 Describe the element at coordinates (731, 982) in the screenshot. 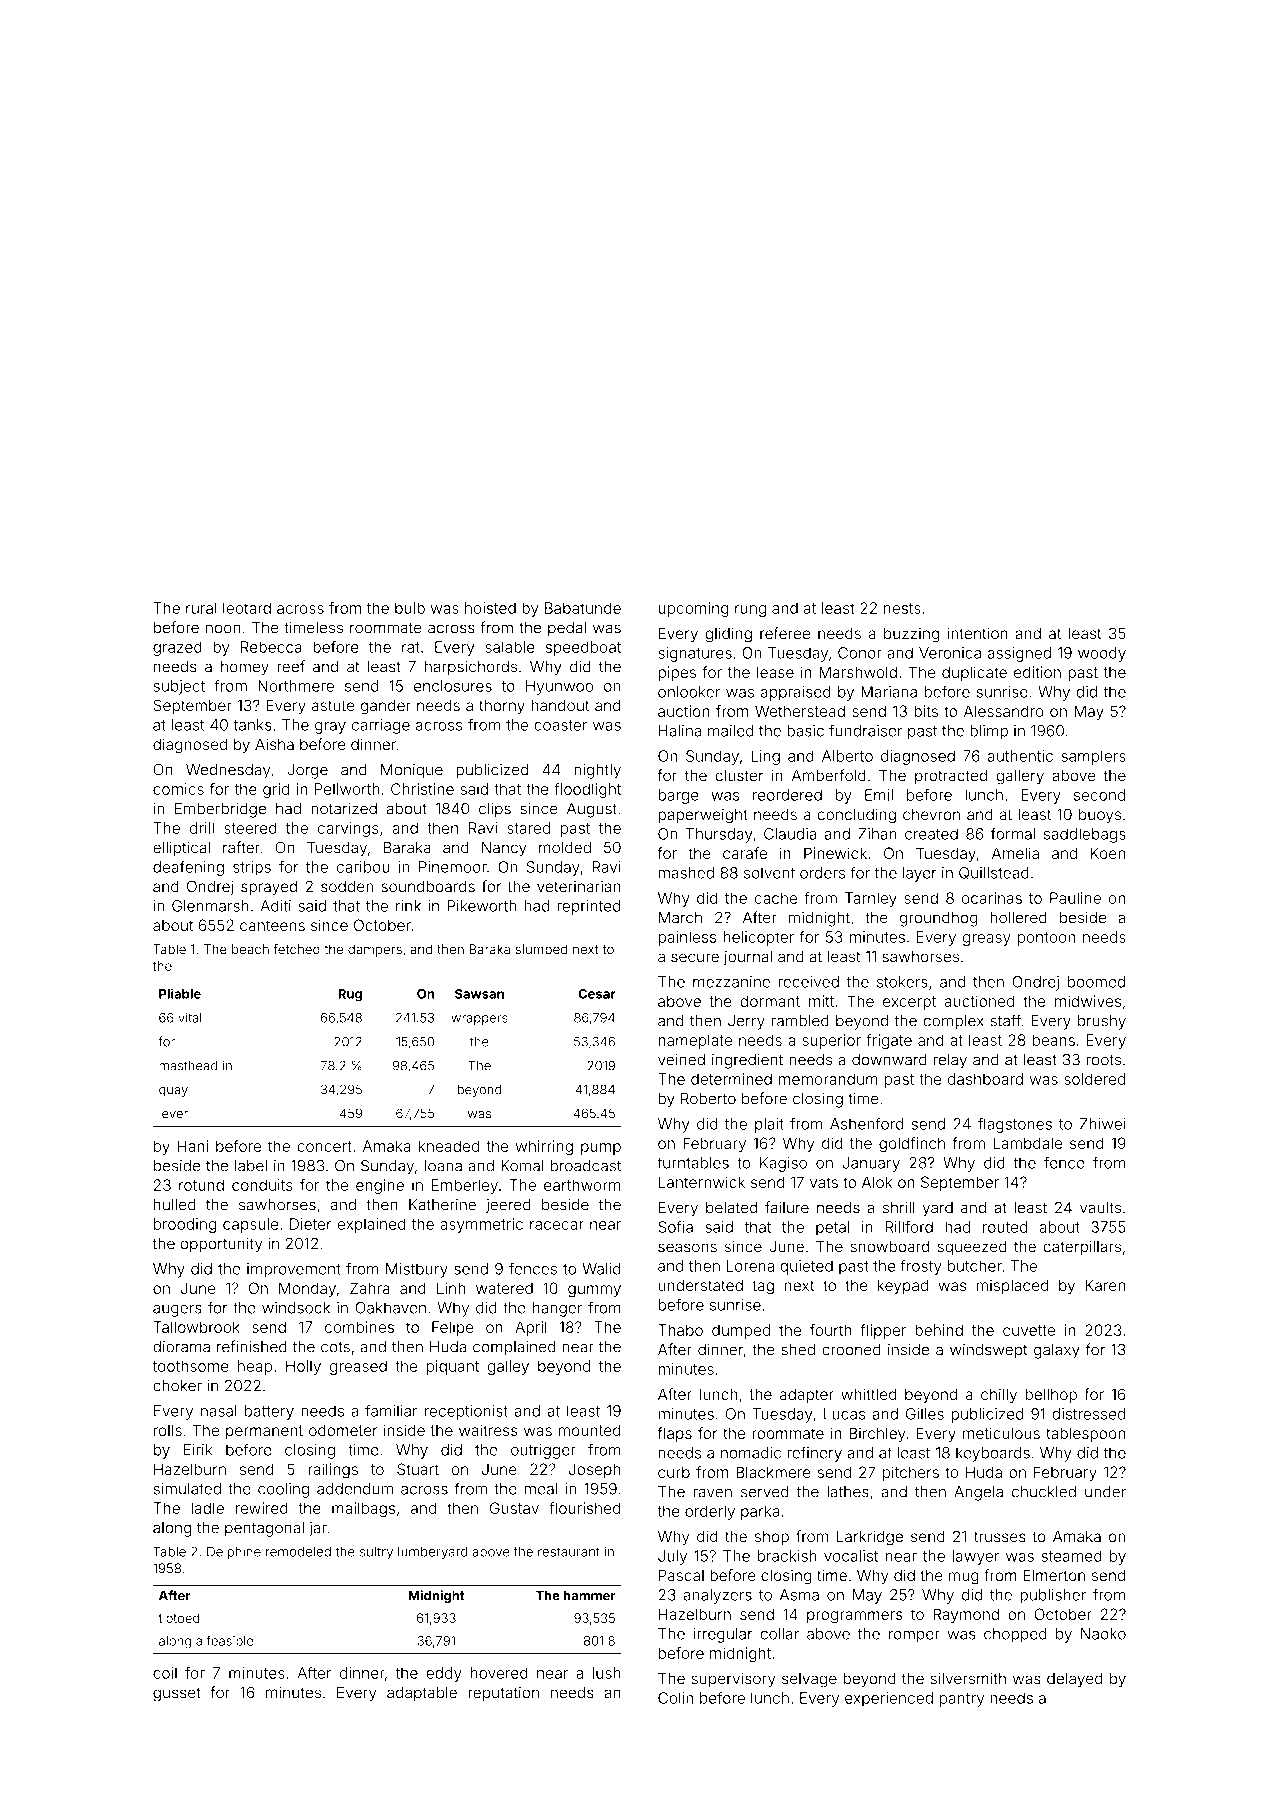

I see `mezzanine` at that location.
